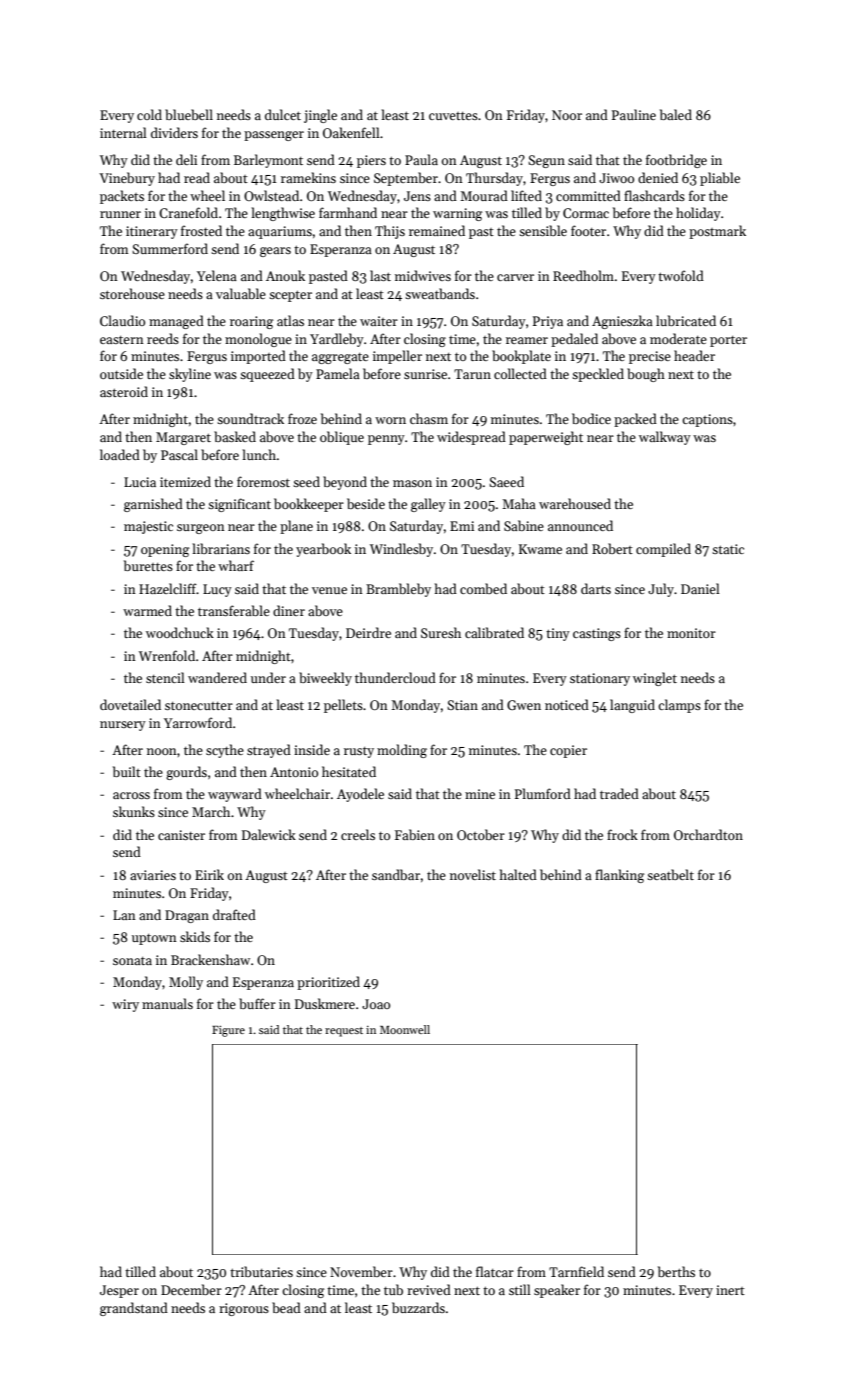  Describe the element at coordinates (162, 751) in the screenshot. I see `noon` at that location.
